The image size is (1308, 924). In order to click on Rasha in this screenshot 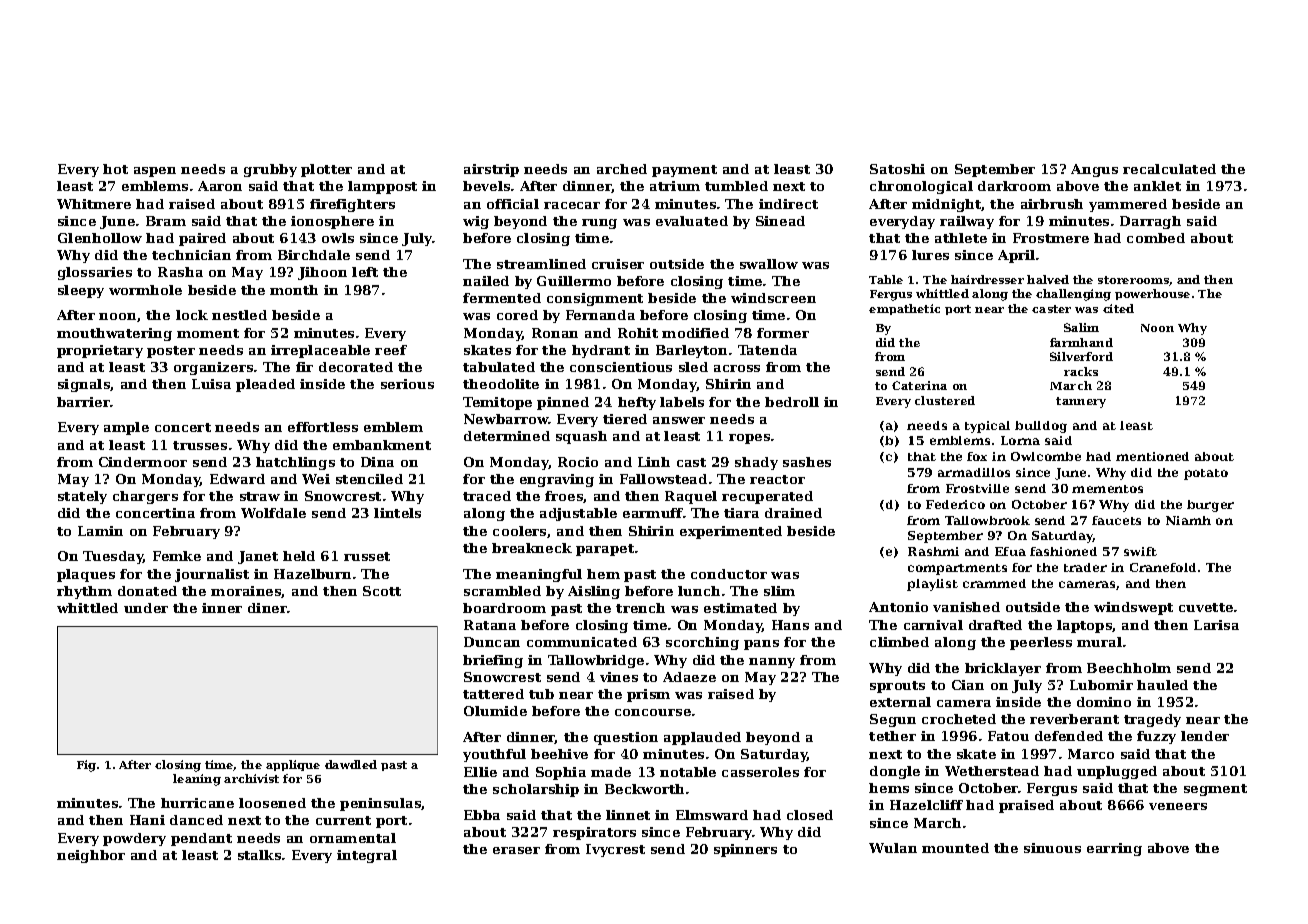, I will do `click(180, 272)`.
